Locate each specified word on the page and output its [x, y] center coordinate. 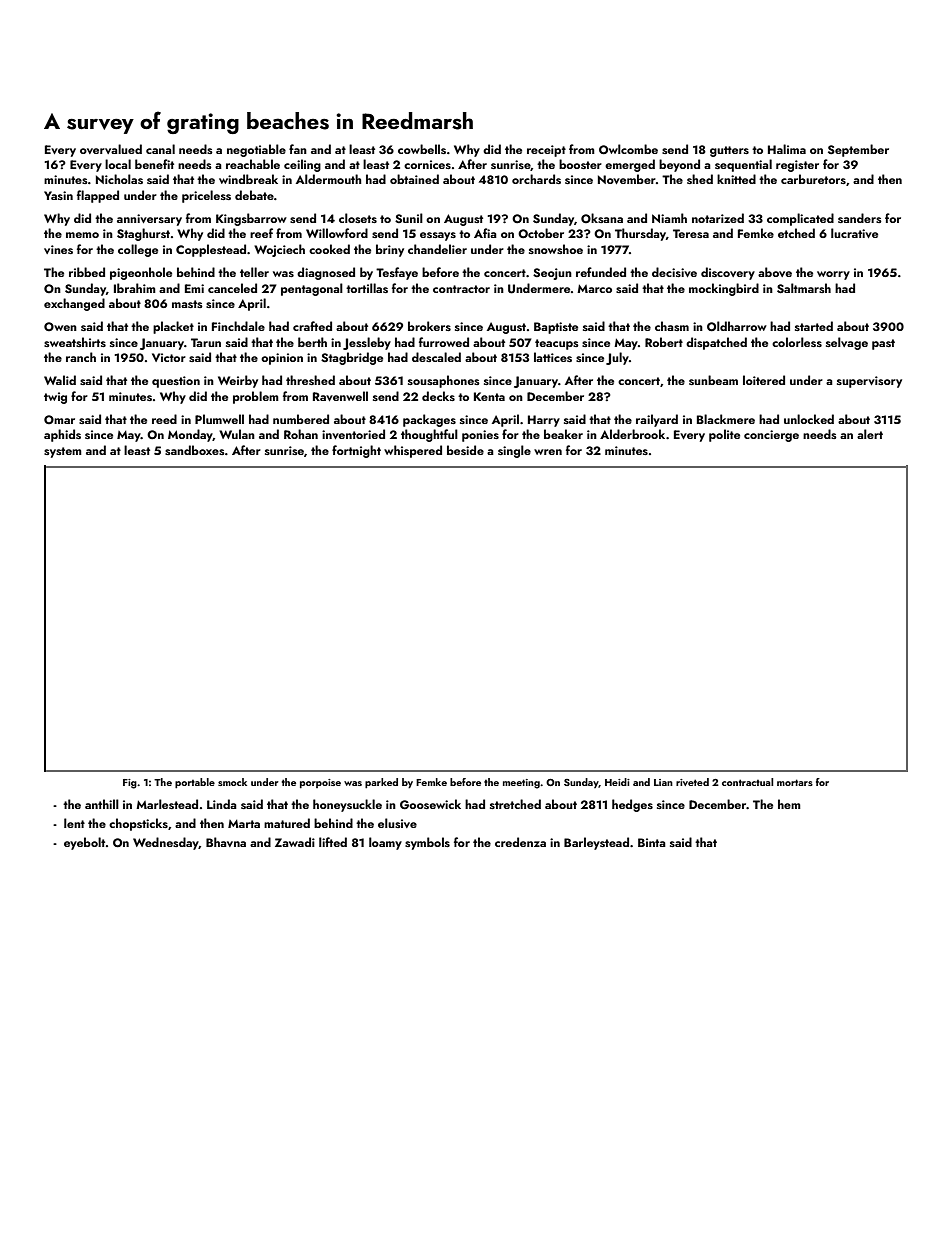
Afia [485, 233]
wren [548, 452]
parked [381, 783]
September [858, 150]
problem [256, 397]
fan [298, 149]
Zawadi [295, 842]
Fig [130, 784]
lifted [333, 842]
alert [870, 434]
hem [789, 804]
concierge [771, 436]
